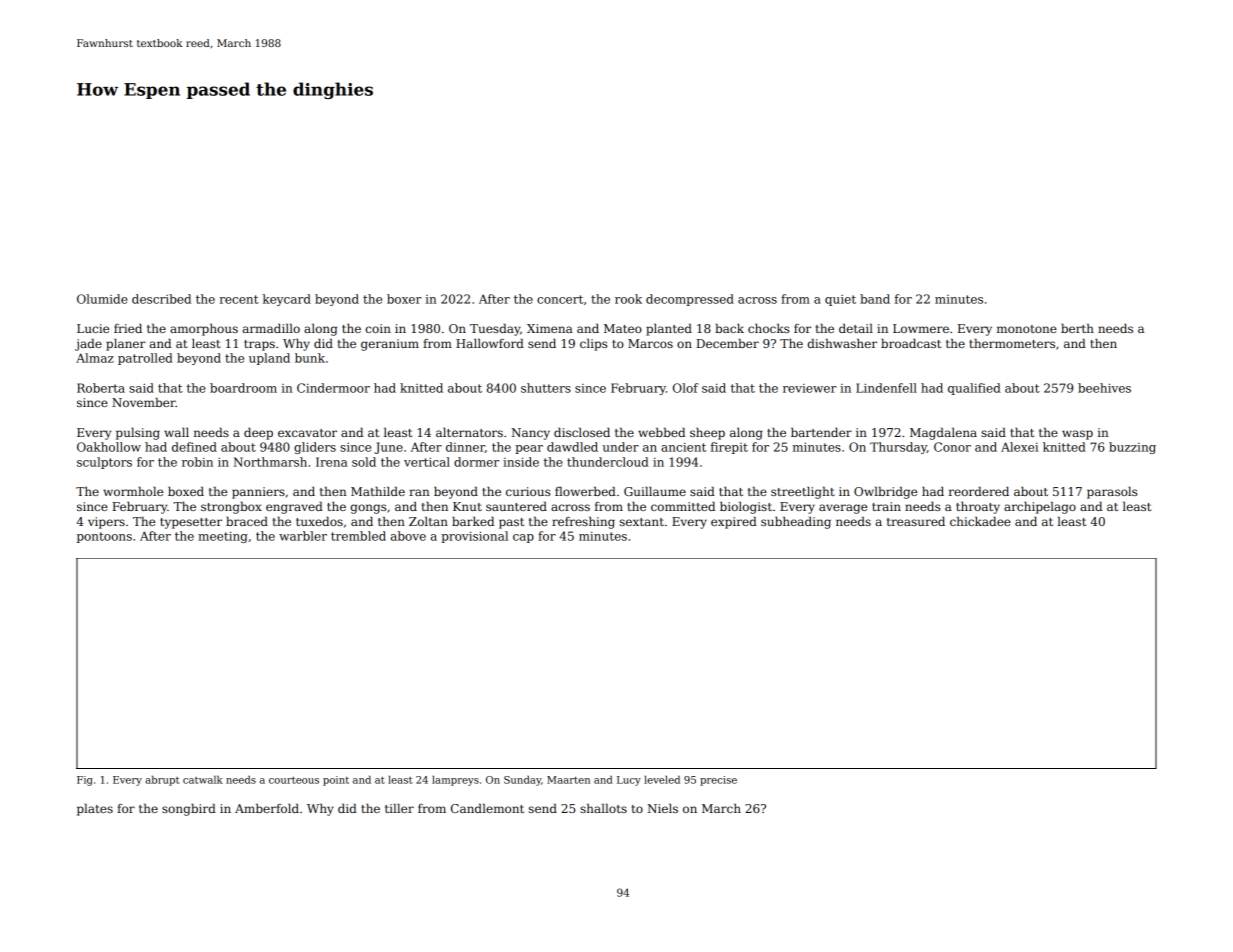  I want to click on Owlbridge, so click(885, 493).
